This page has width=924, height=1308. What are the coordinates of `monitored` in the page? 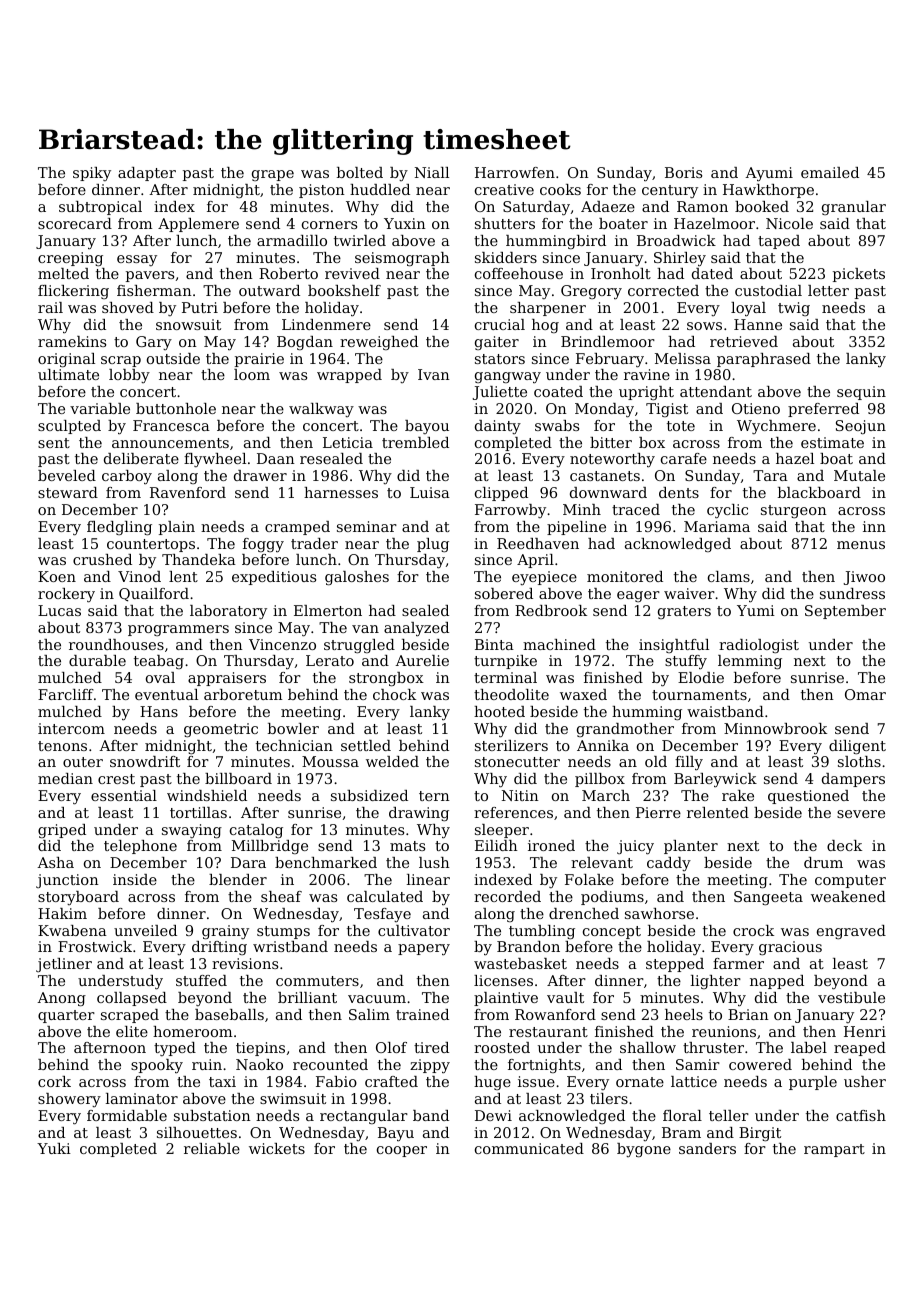 It's located at (625, 576).
